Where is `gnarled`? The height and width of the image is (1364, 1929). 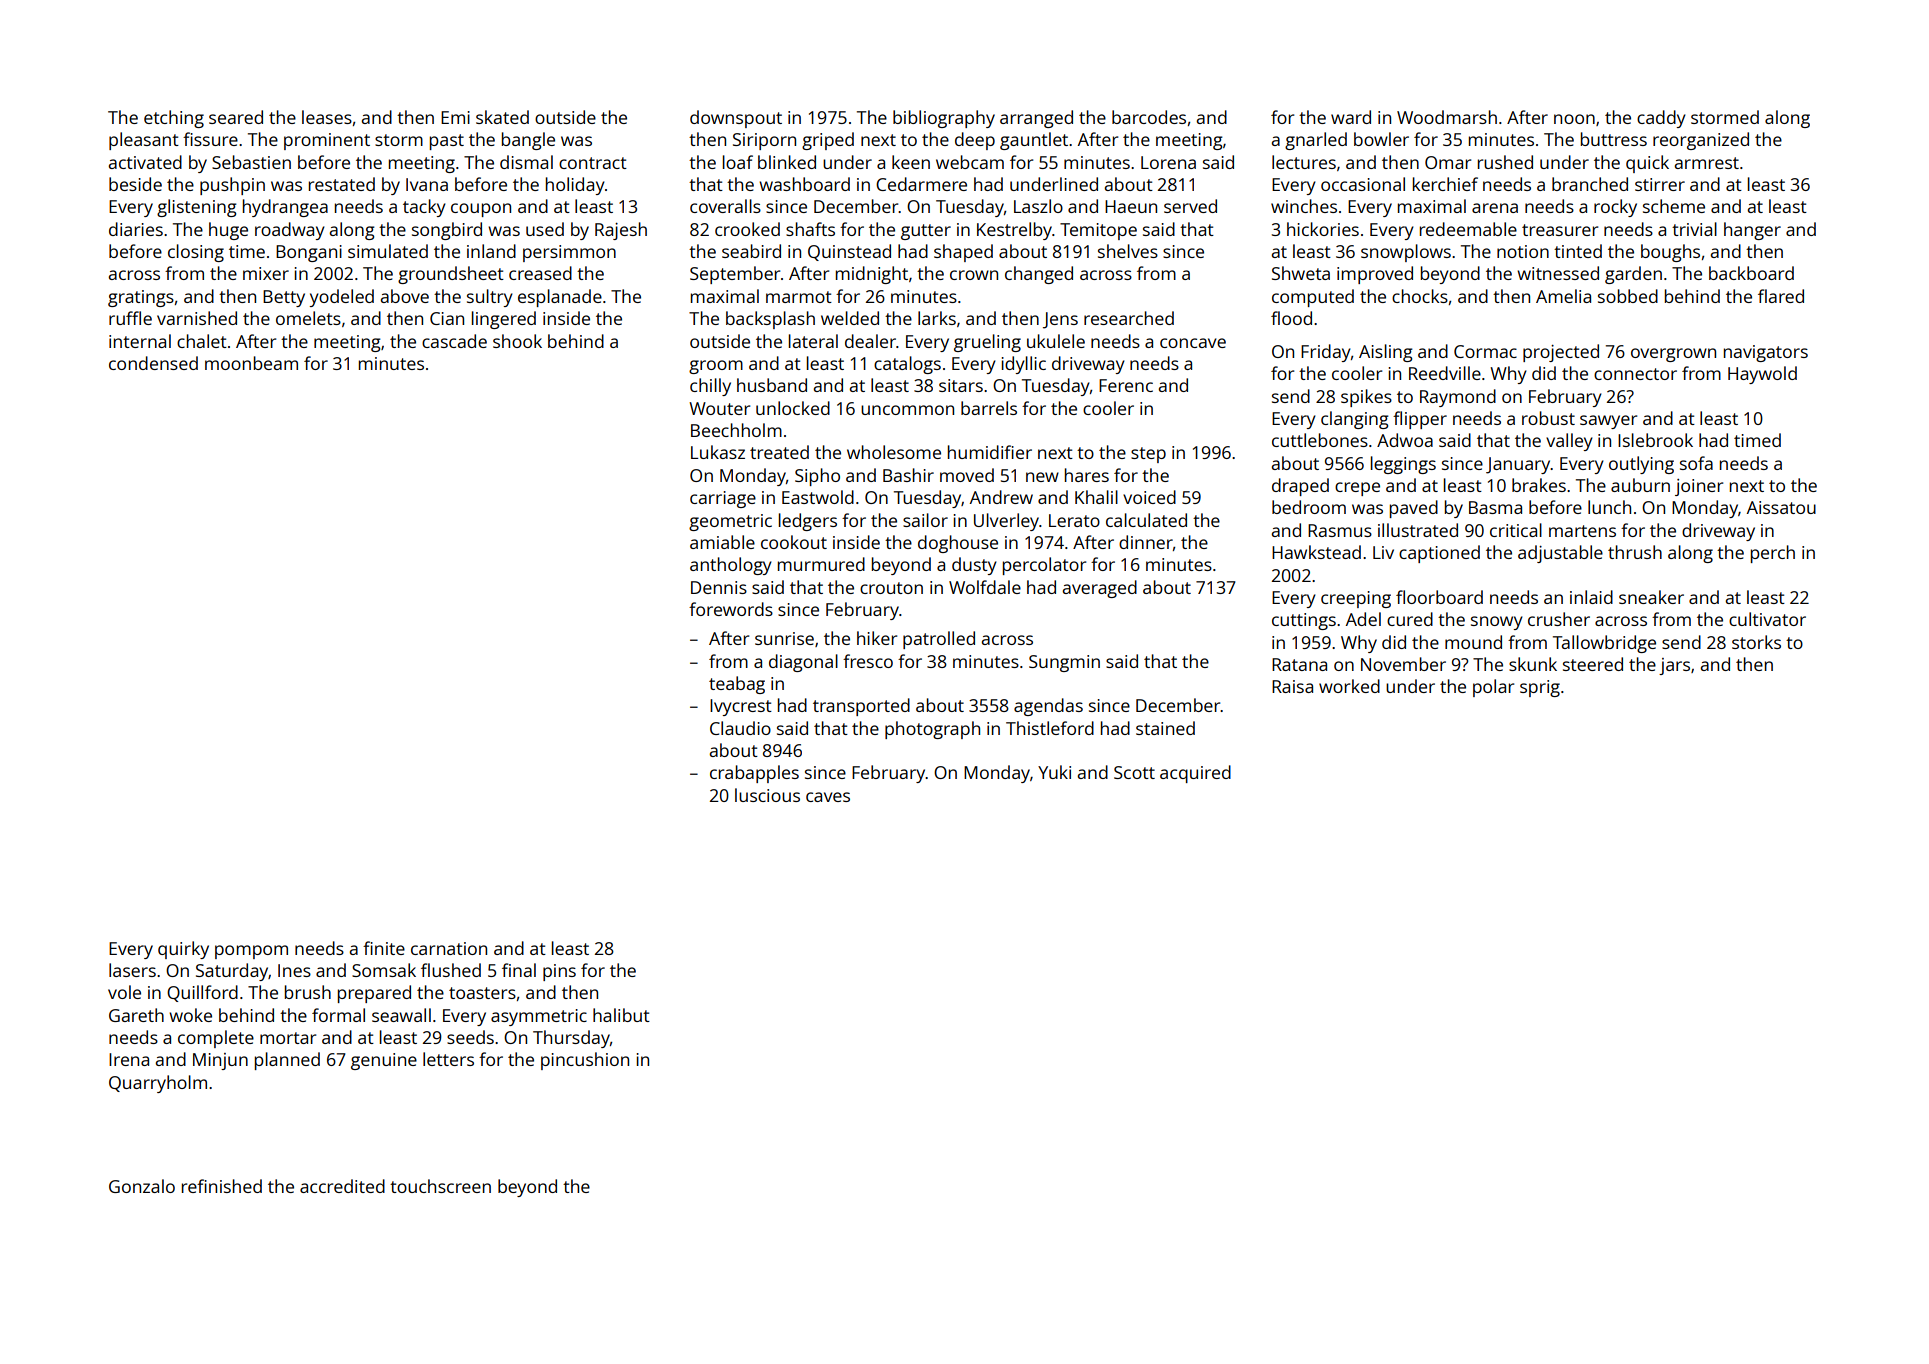
gnarled is located at coordinates (1316, 141).
